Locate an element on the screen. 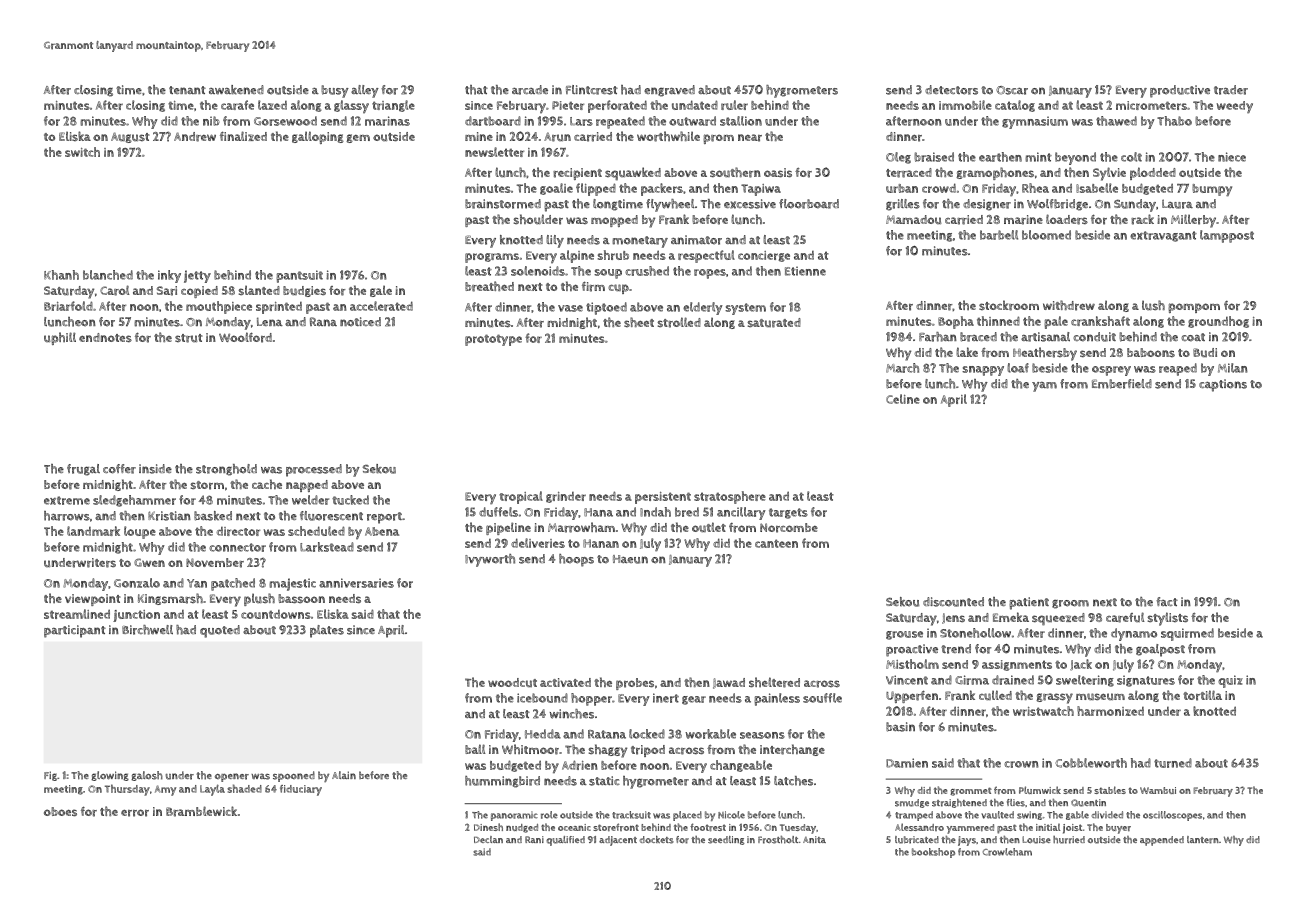 This screenshot has height=924, width=1308. Tuesday is located at coordinates (798, 829).
